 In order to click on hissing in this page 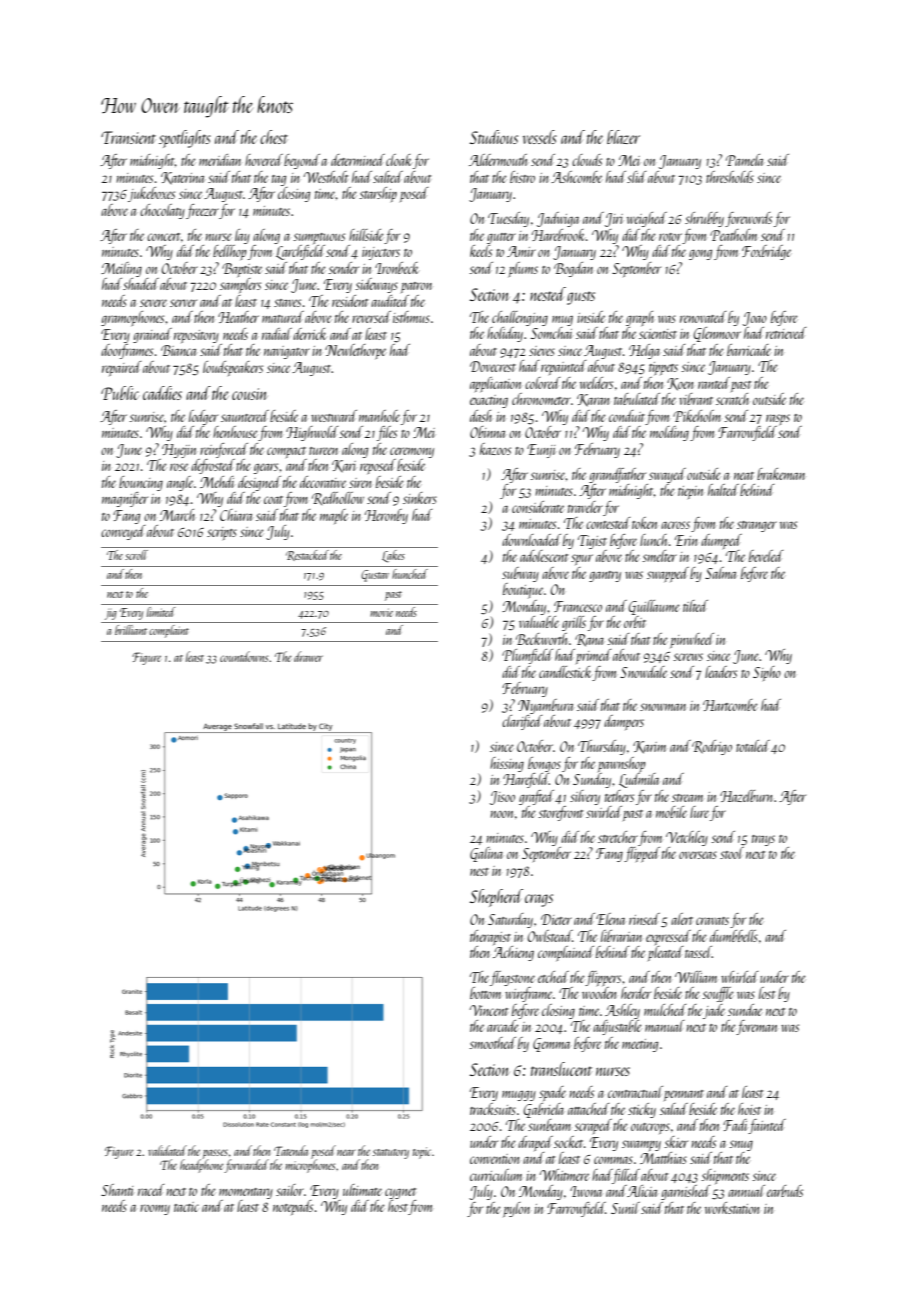, I will do `click(507, 764)`.
